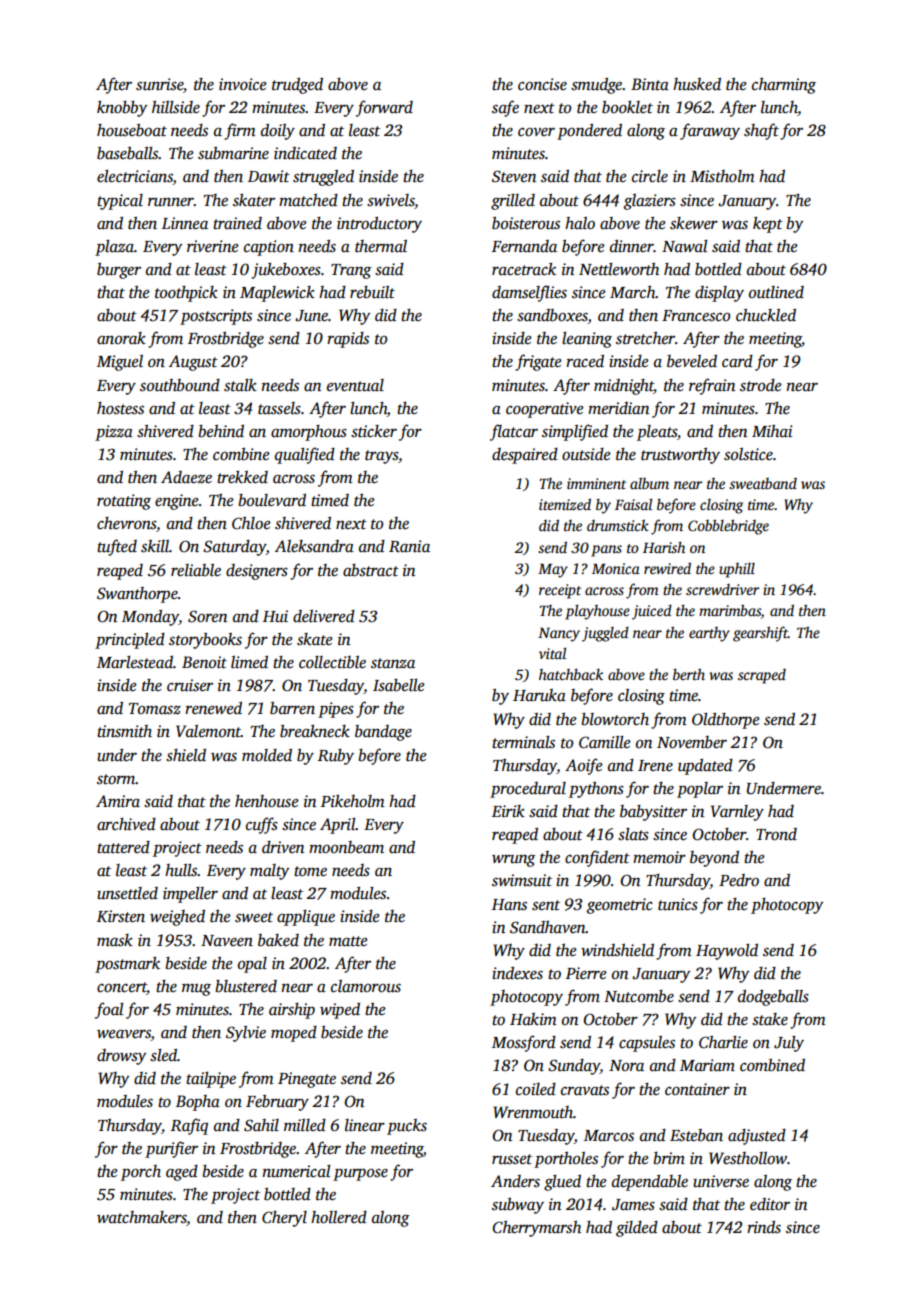 This page has height=1311, width=924. What do you see at coordinates (252, 965) in the page?
I see `opal` at bounding box center [252, 965].
